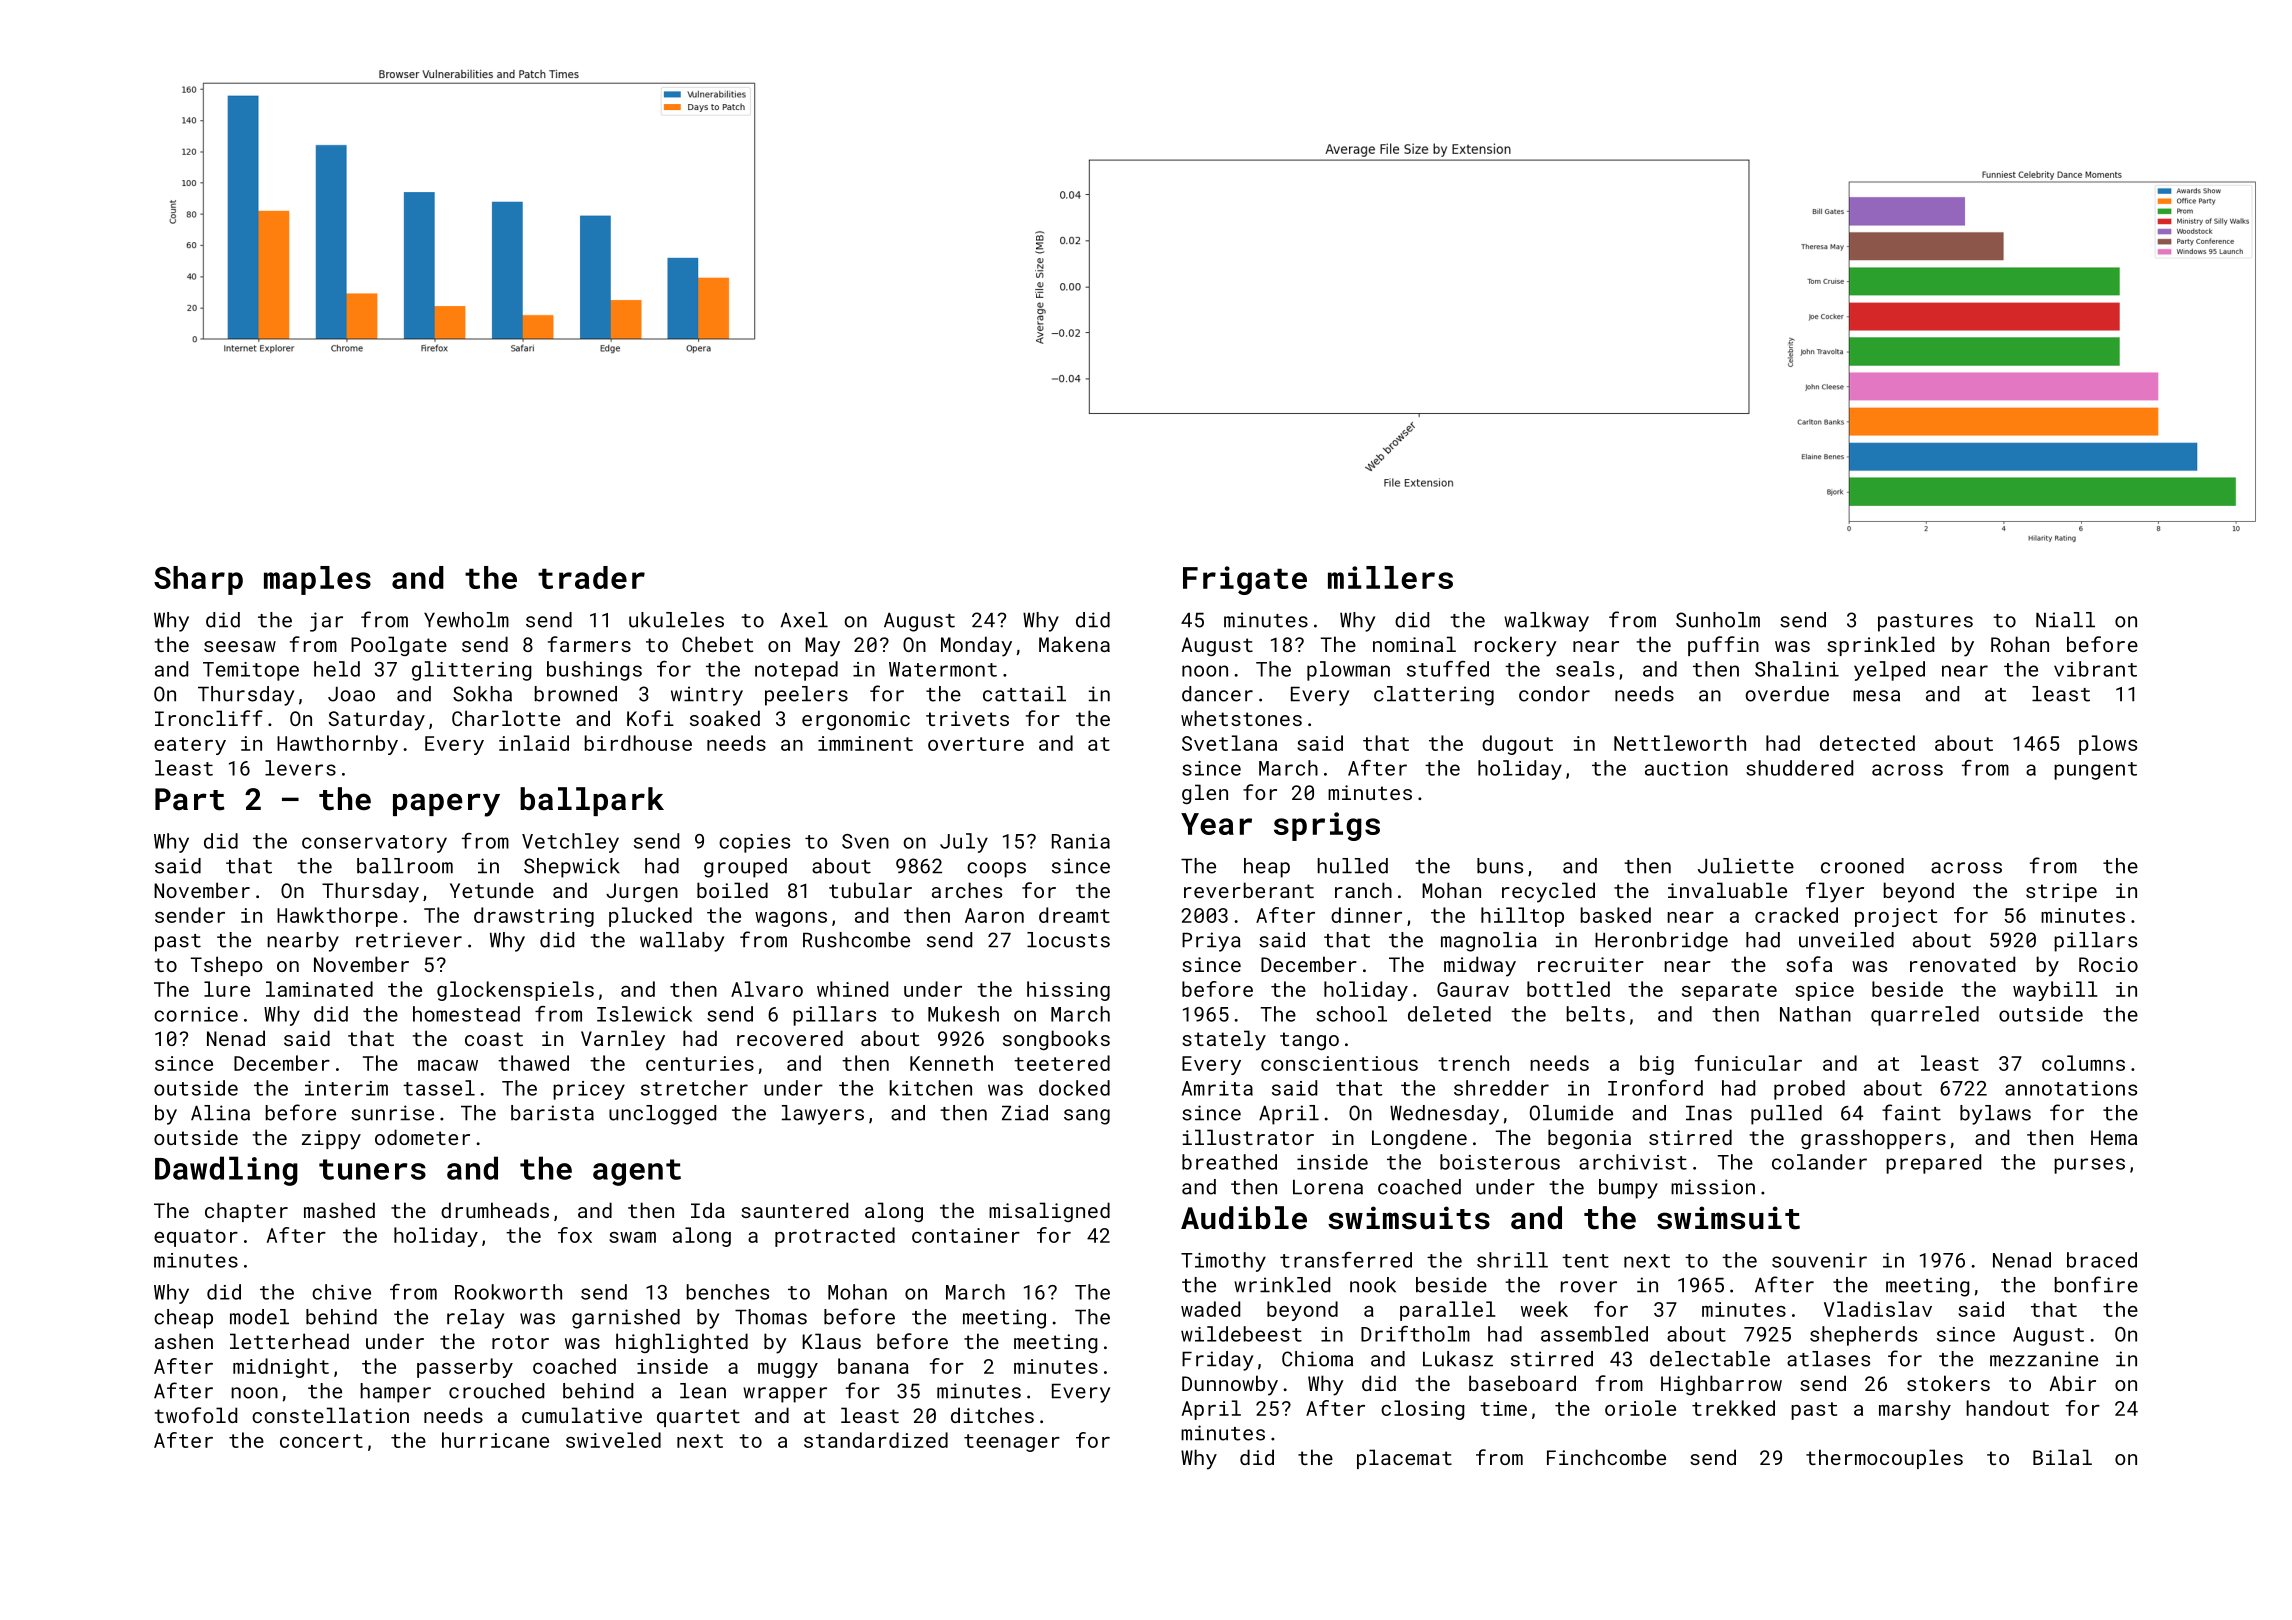 The width and height of the screenshot is (2292, 1620). I want to click on Vetchley, so click(570, 843).
